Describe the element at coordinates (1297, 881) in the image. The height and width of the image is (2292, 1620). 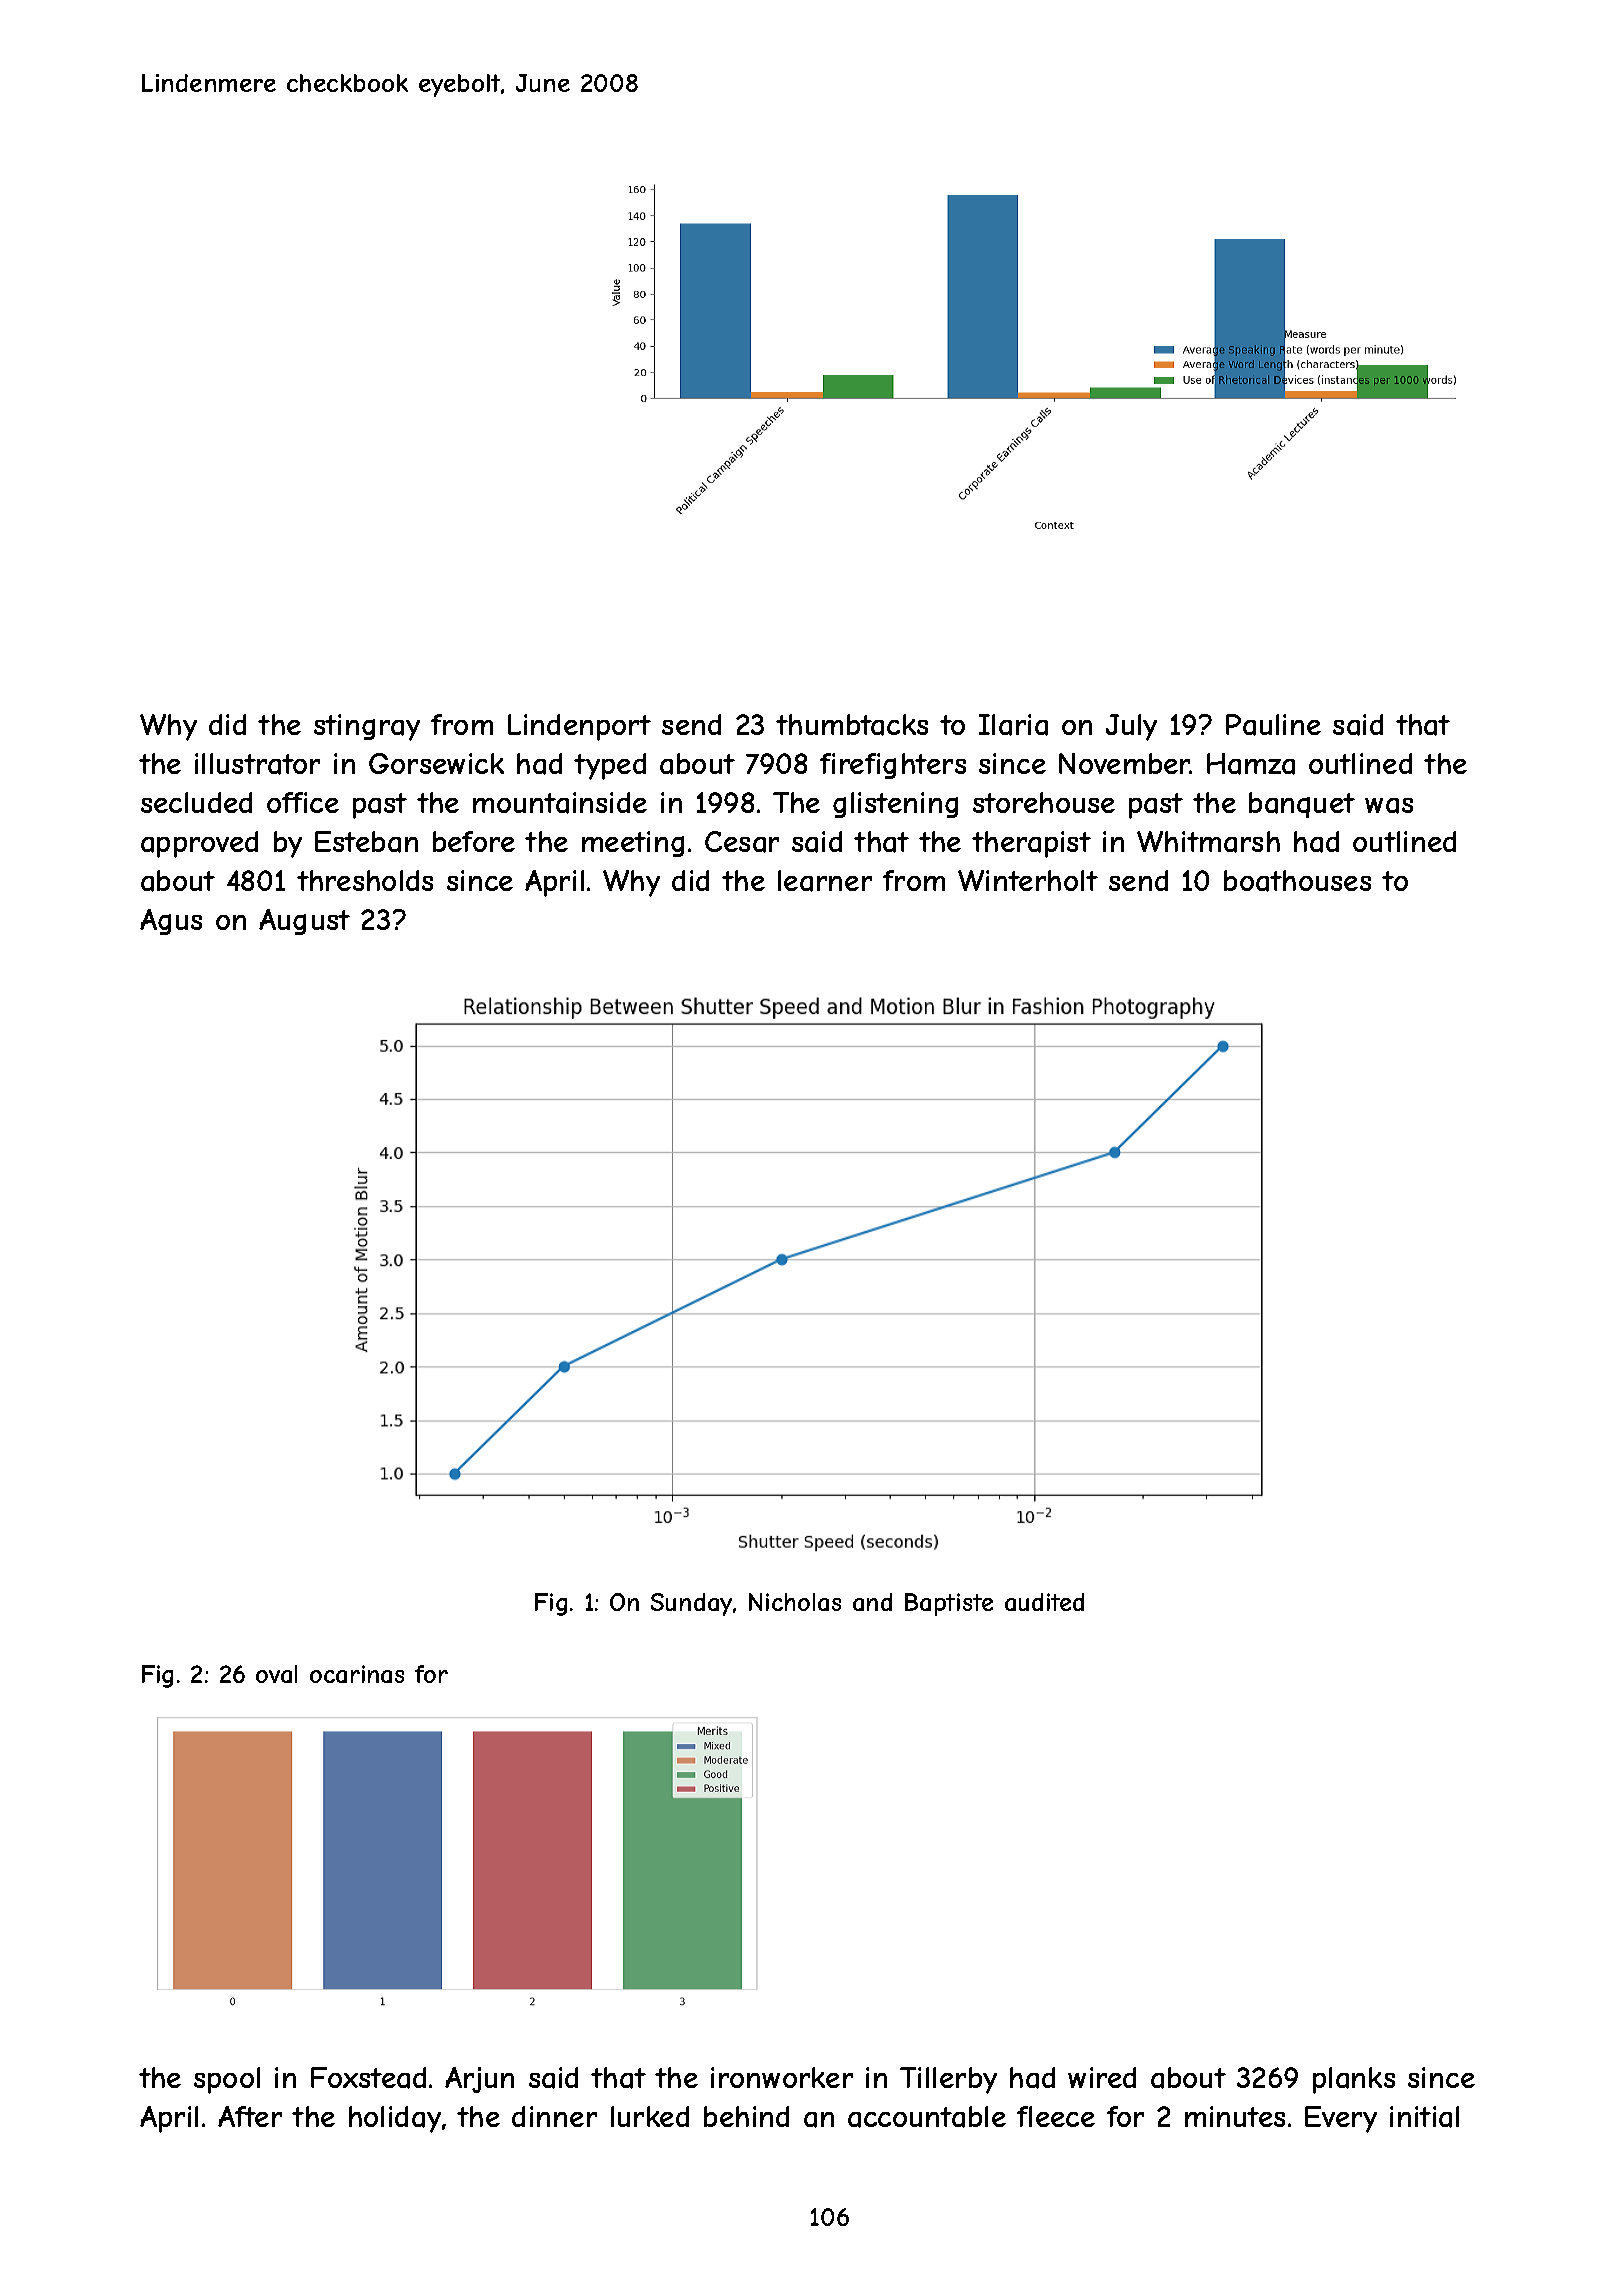
I see `boathouses` at that location.
